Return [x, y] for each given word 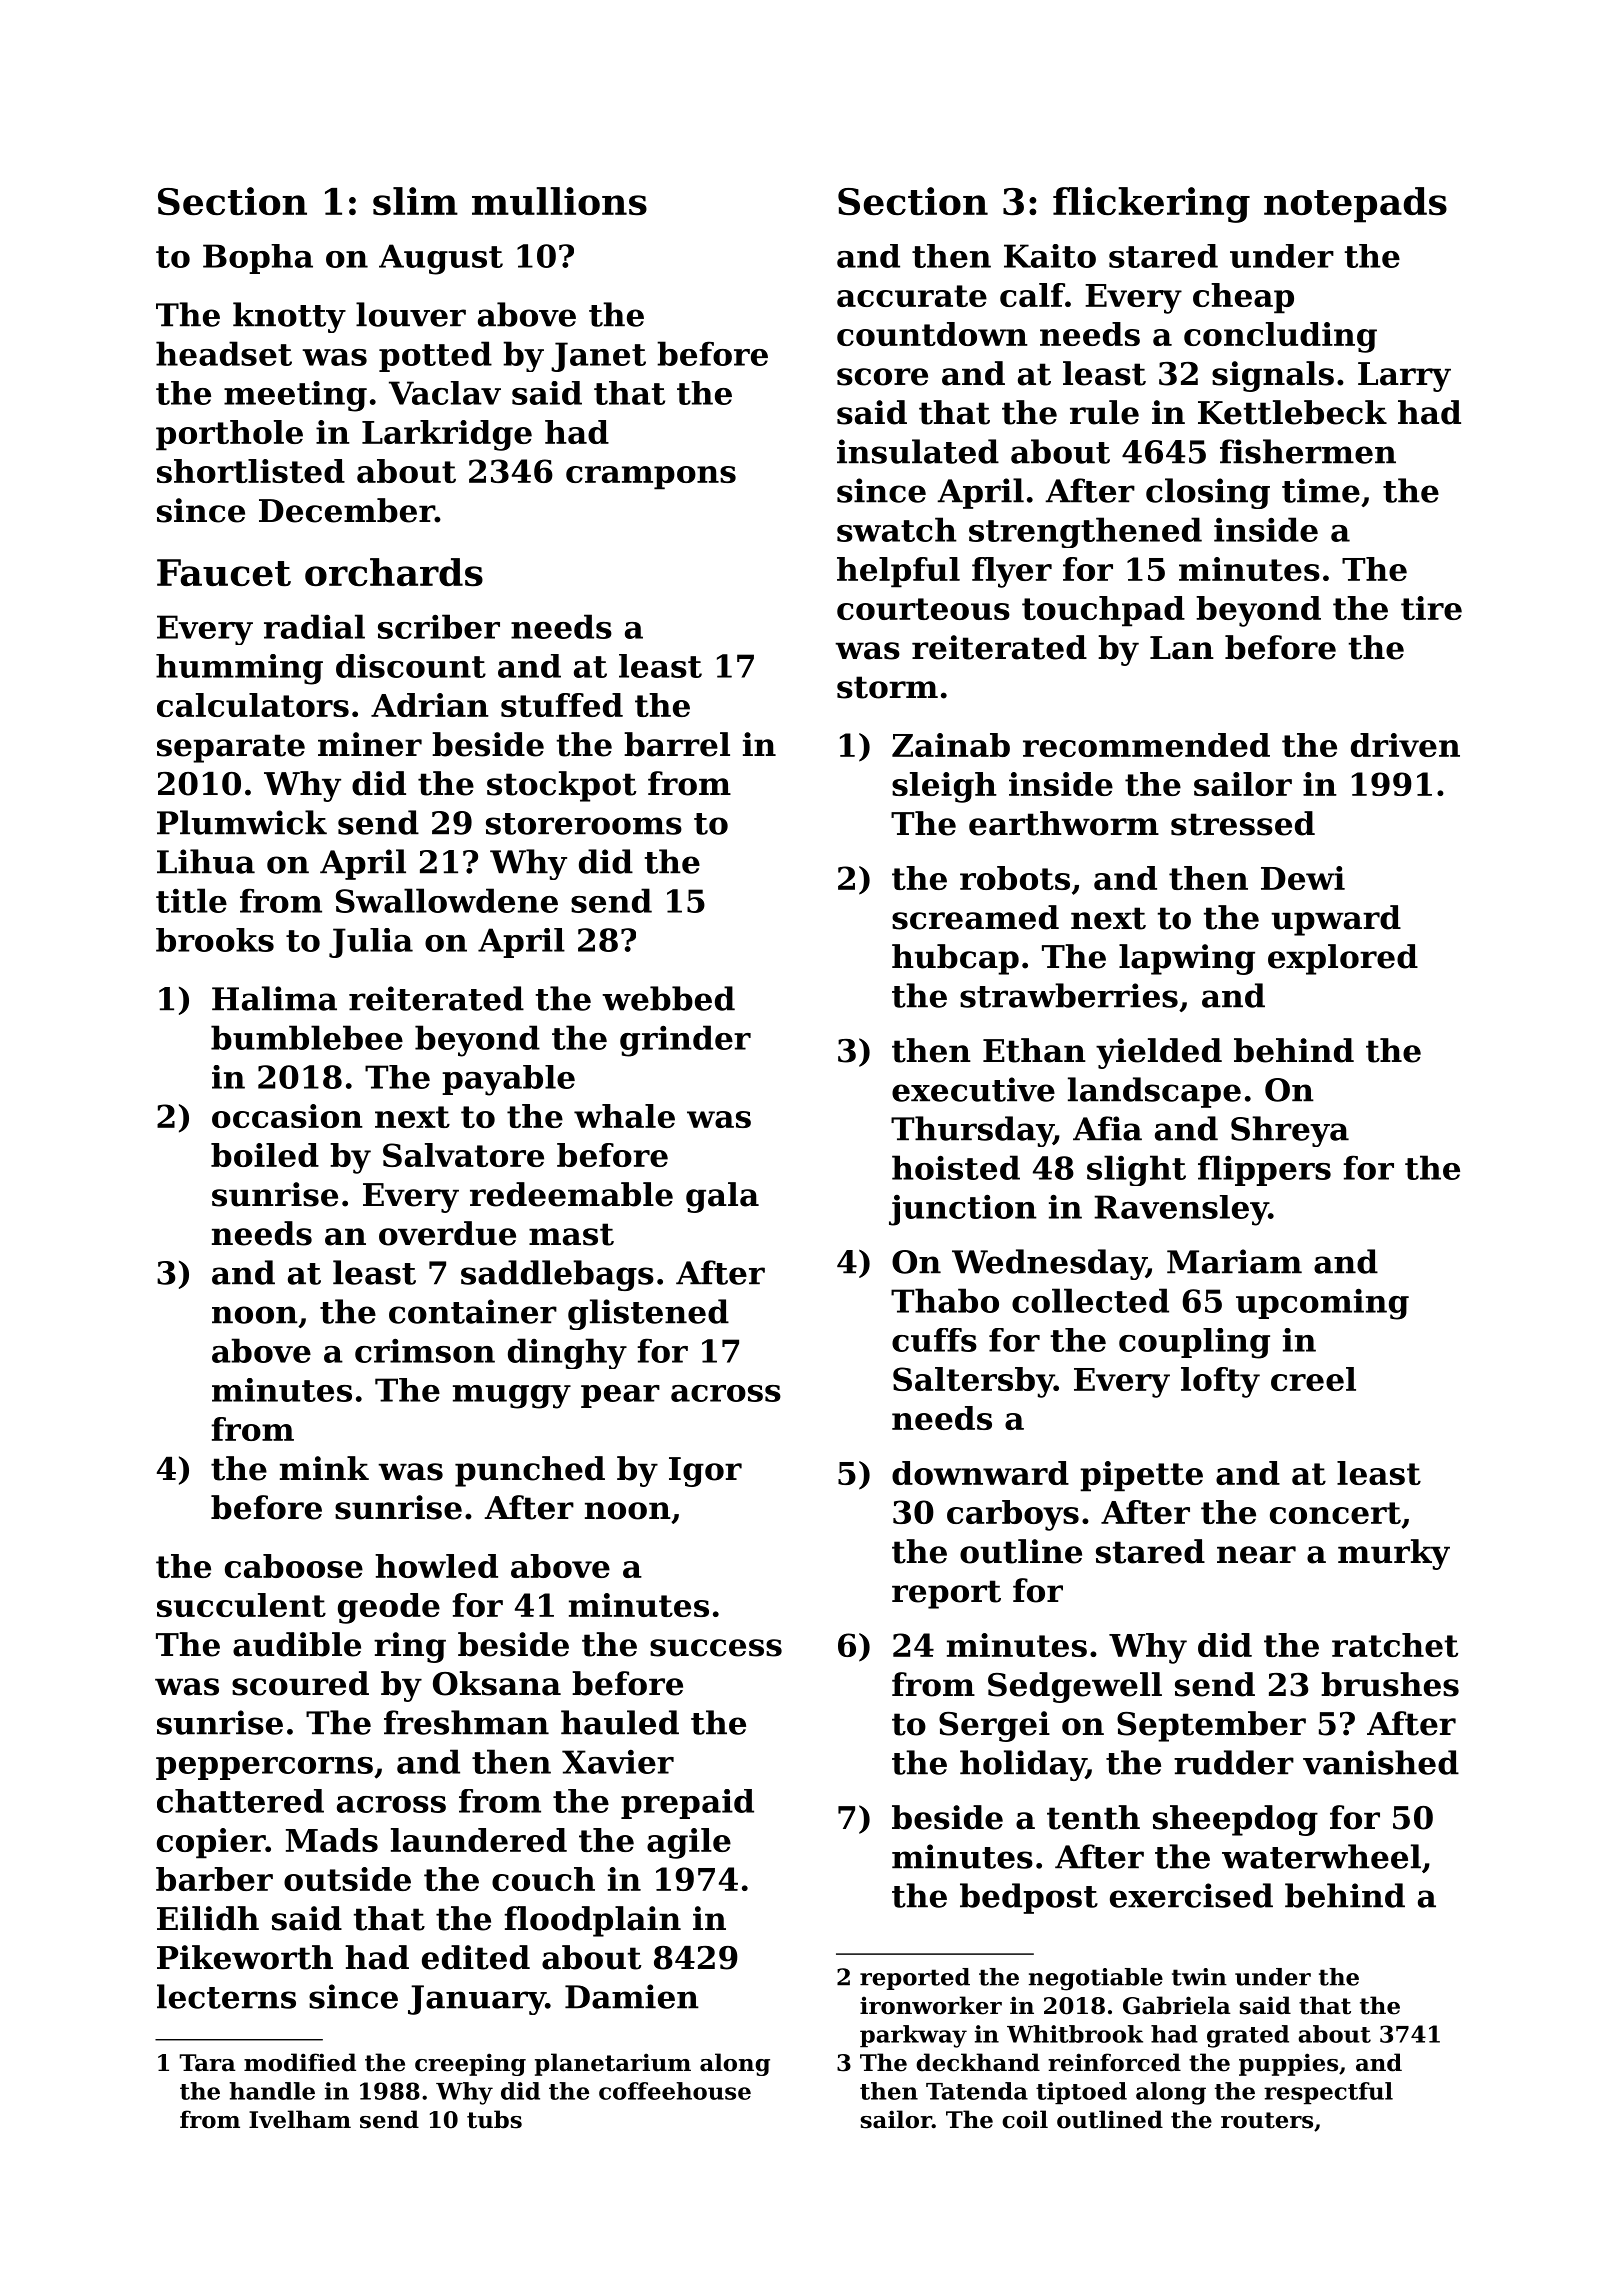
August [441, 259]
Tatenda [977, 2091]
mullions [559, 201]
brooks [215, 940]
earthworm [1064, 823]
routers [1267, 2120]
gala [722, 1197]
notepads [1355, 205]
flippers [1264, 1170]
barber [214, 1879]
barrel [677, 744]
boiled [265, 1155]
